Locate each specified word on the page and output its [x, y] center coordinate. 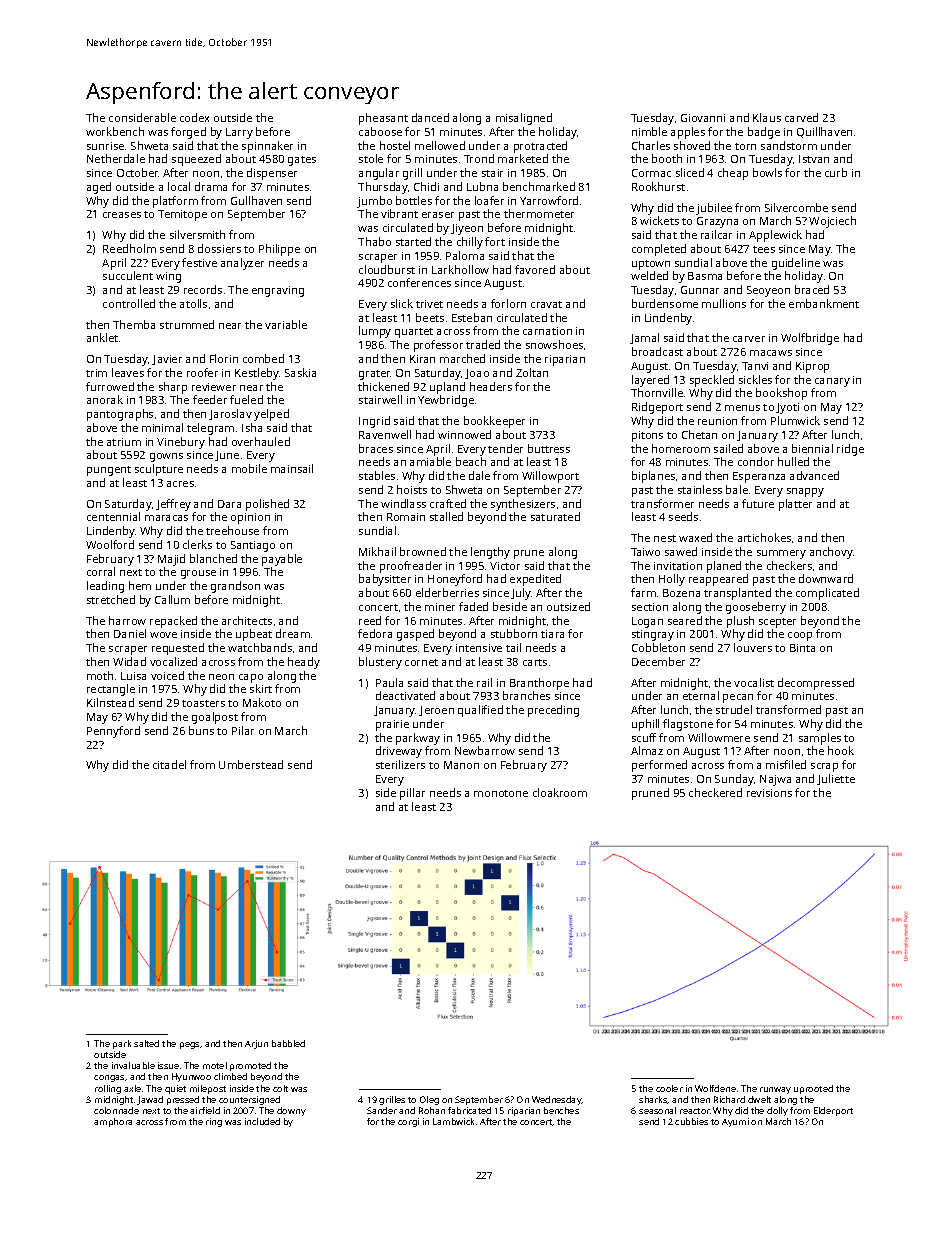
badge [764, 133]
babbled [288, 1043]
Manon [461, 765]
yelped [271, 415]
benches [561, 1110]
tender [505, 448]
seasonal [657, 1110]
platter [795, 505]
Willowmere [719, 737]
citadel [169, 764]
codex [194, 117]
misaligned [524, 119]
